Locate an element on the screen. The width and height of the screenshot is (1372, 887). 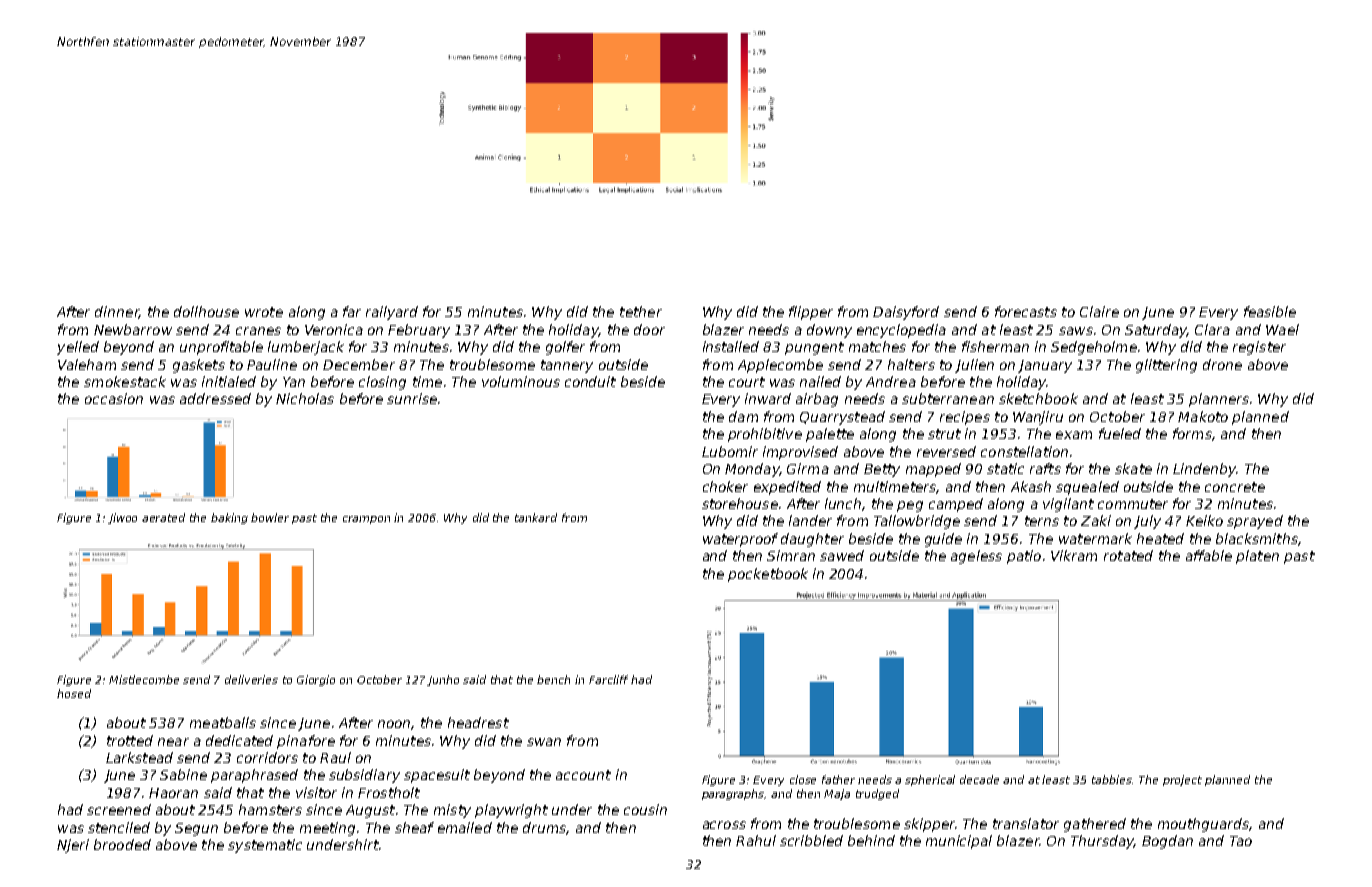
deliveries is located at coordinates (251, 679).
